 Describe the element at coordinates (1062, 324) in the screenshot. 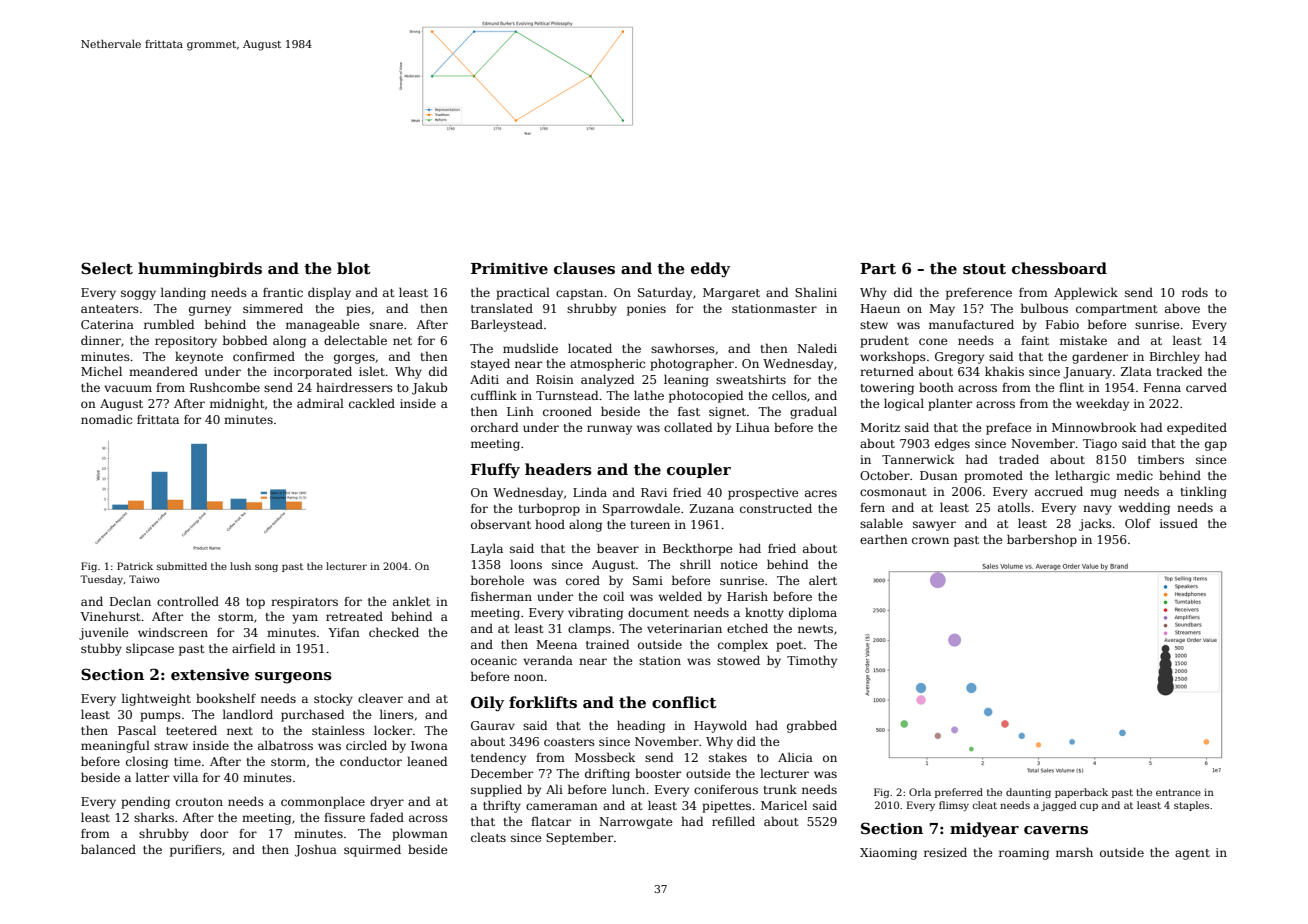

I see `Fabio` at that location.
